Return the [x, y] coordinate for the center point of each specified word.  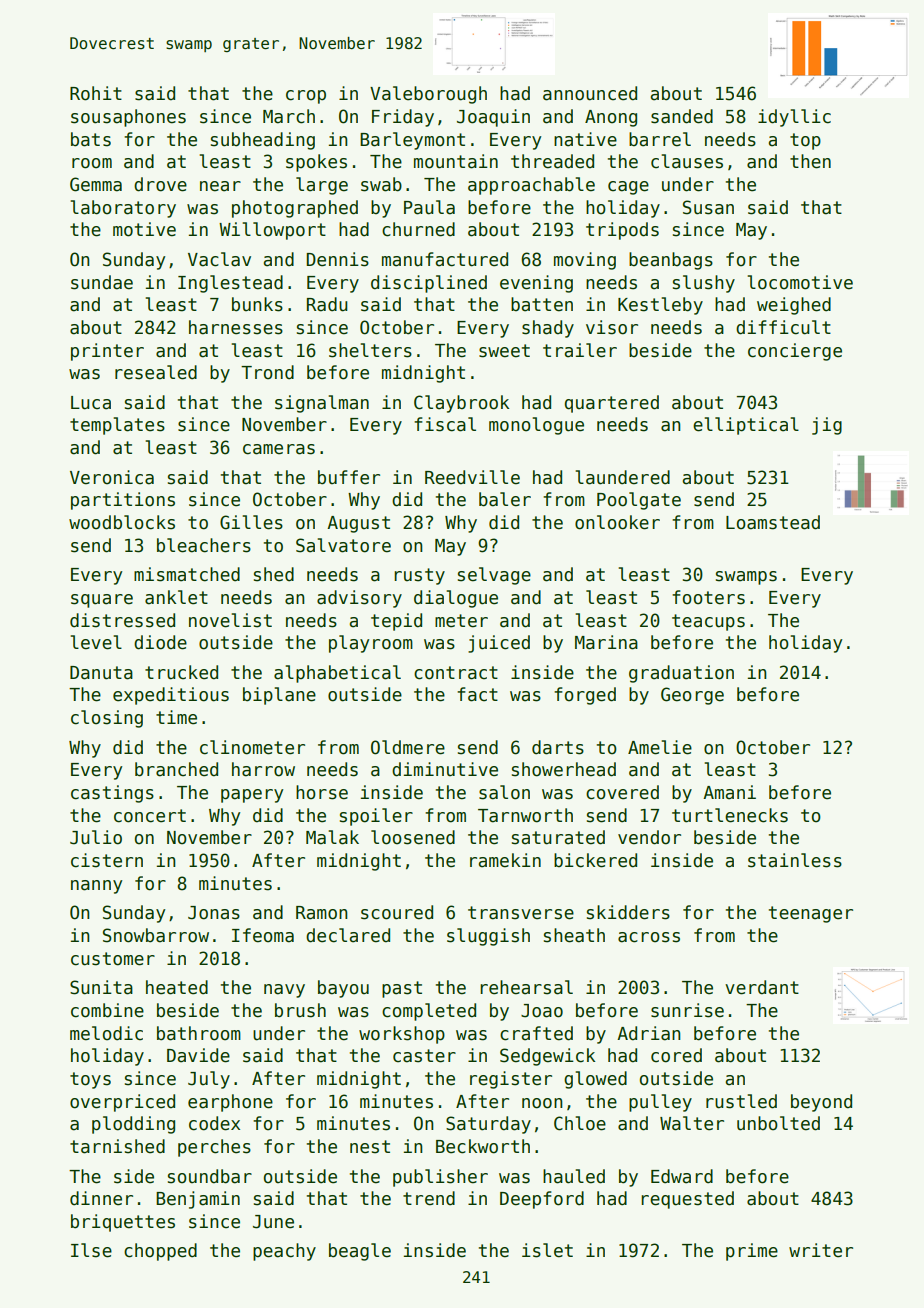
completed [429, 1012]
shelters [370, 350]
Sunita [101, 987]
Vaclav [219, 259]
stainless [795, 860]
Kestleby [660, 306]
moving [585, 261]
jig [827, 426]
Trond [267, 372]
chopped [160, 1252]
